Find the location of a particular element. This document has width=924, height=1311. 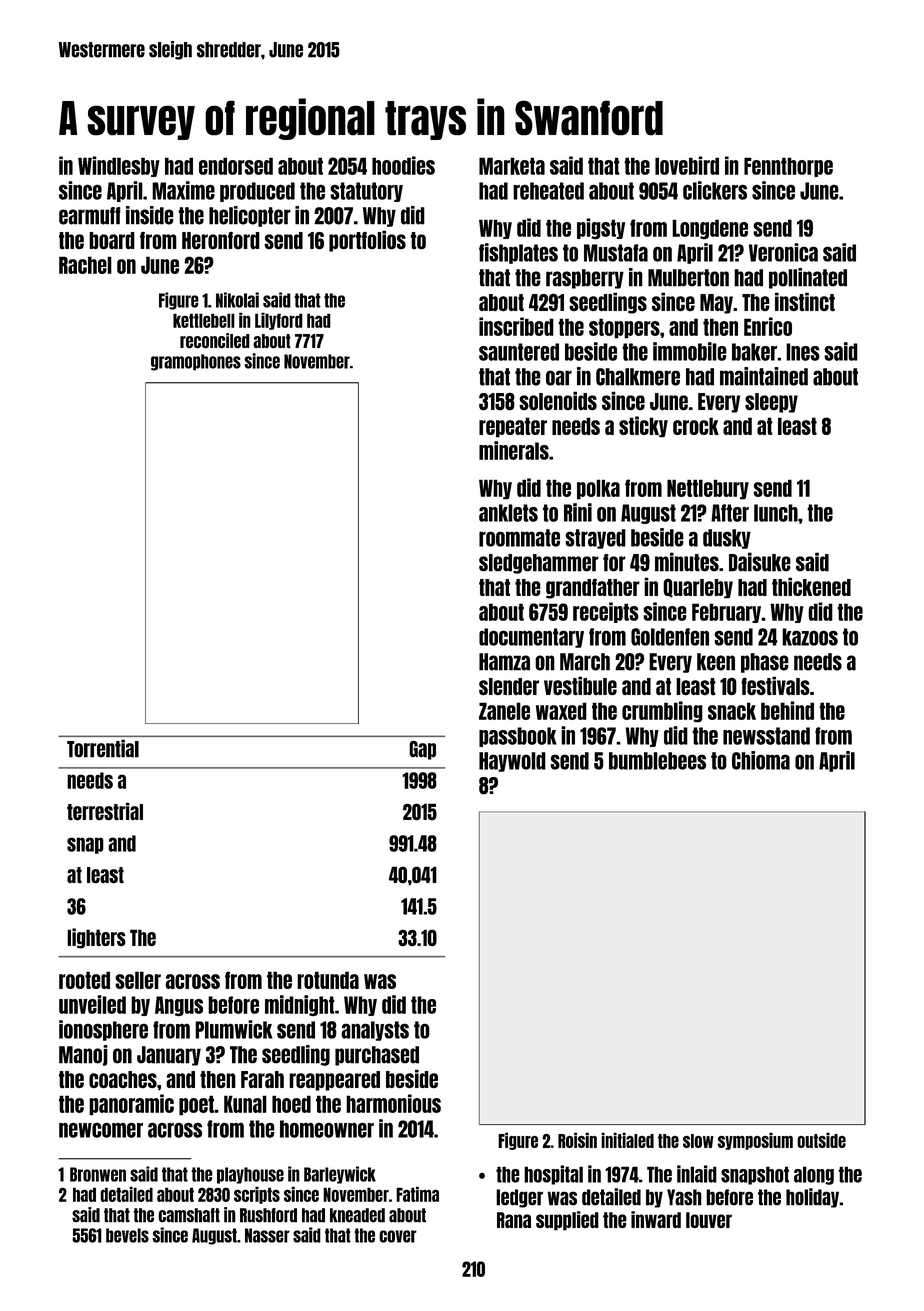

camshaft is located at coordinates (189, 1215).
